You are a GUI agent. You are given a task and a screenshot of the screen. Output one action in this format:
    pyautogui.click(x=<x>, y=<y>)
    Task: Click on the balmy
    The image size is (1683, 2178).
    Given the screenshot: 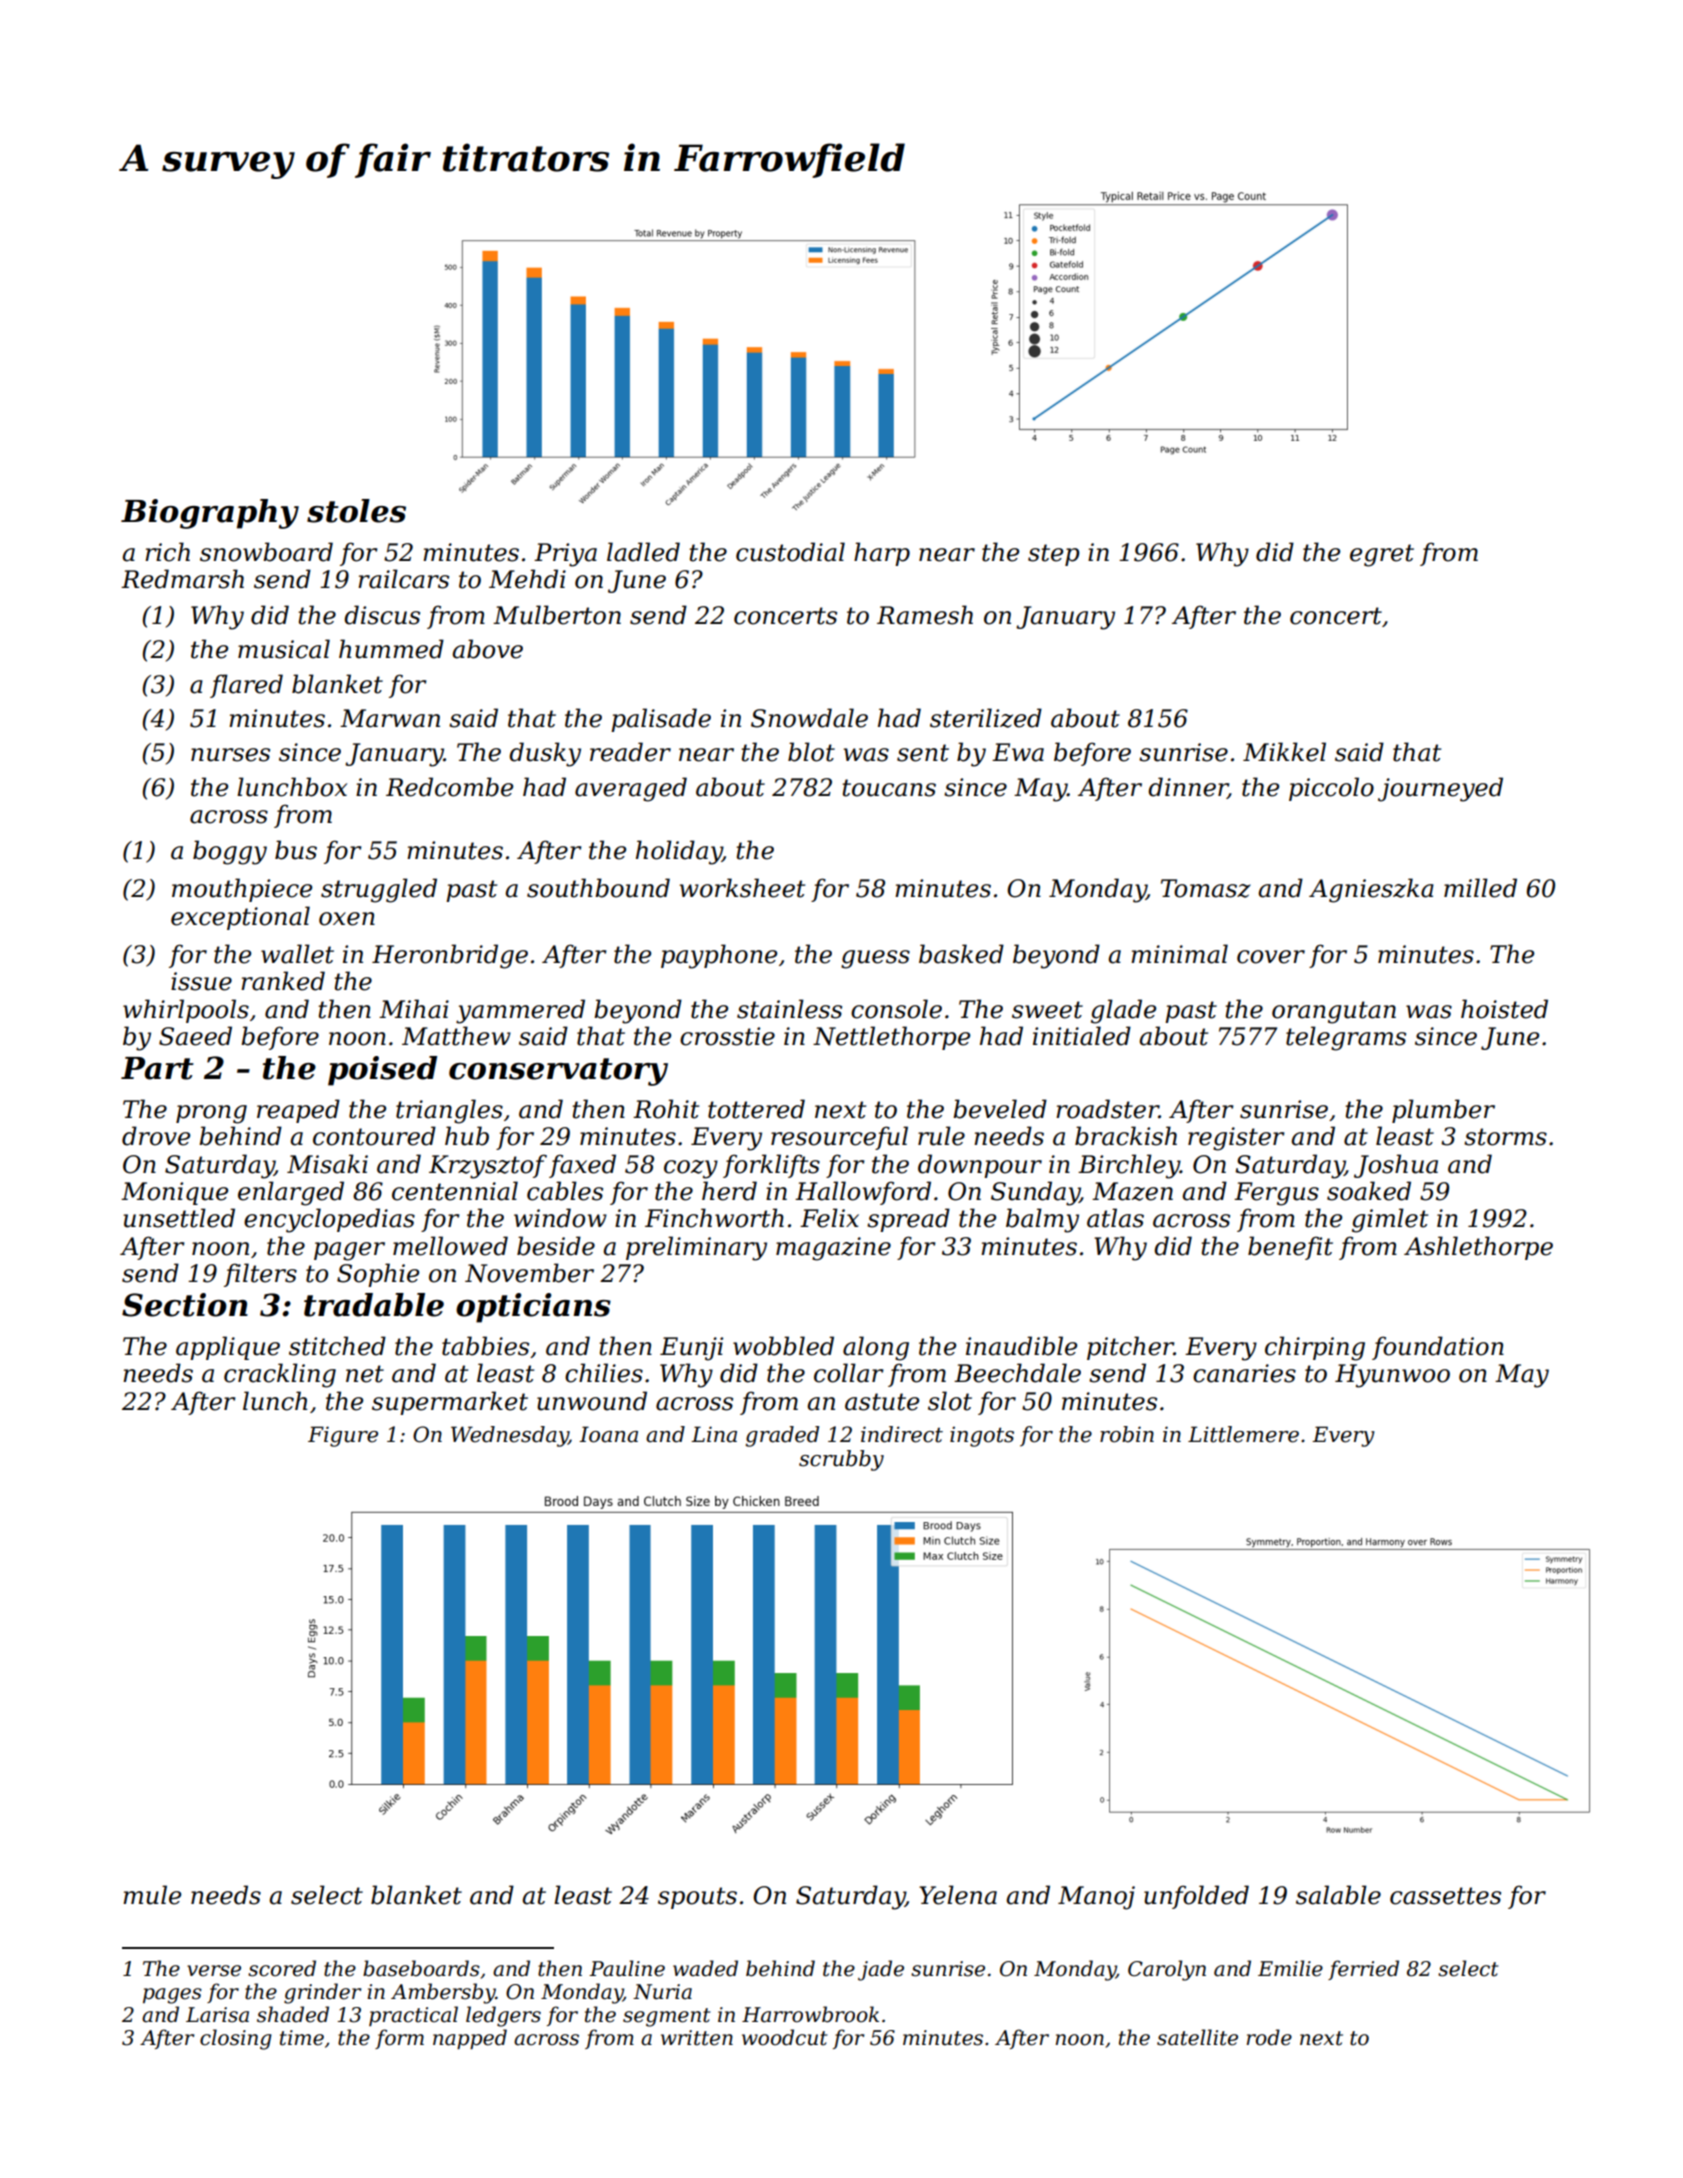 What is the action you would take?
    pyautogui.click(x=1042, y=1220)
